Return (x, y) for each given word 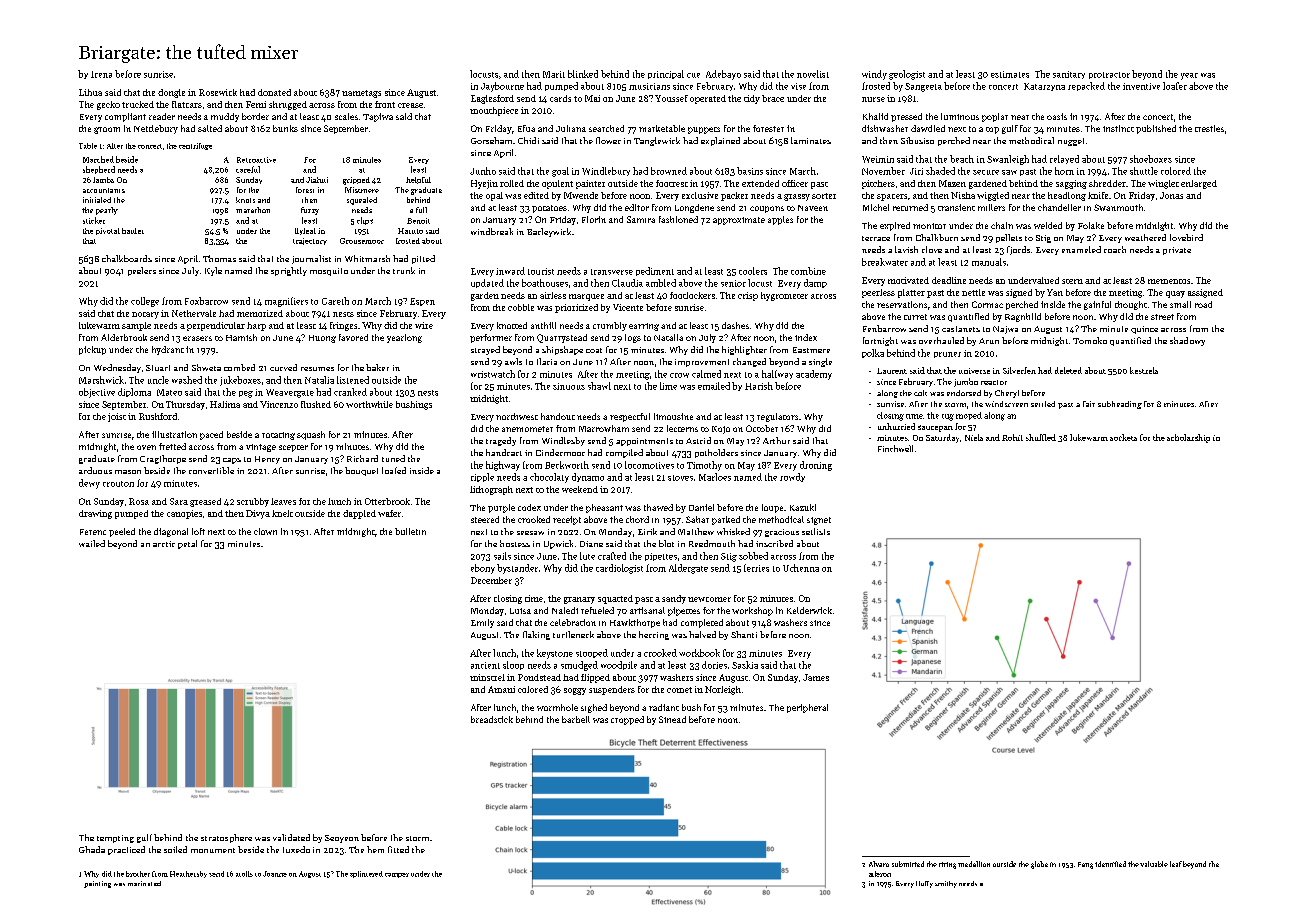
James (816, 677)
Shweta (206, 367)
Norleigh (723, 690)
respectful (630, 417)
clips (365, 221)
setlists (816, 531)
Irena (101, 74)
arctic (164, 544)
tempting (115, 839)
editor (637, 207)
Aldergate (688, 569)
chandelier (1059, 207)
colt (920, 393)
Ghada (92, 849)
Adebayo (723, 75)
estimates (1010, 74)
